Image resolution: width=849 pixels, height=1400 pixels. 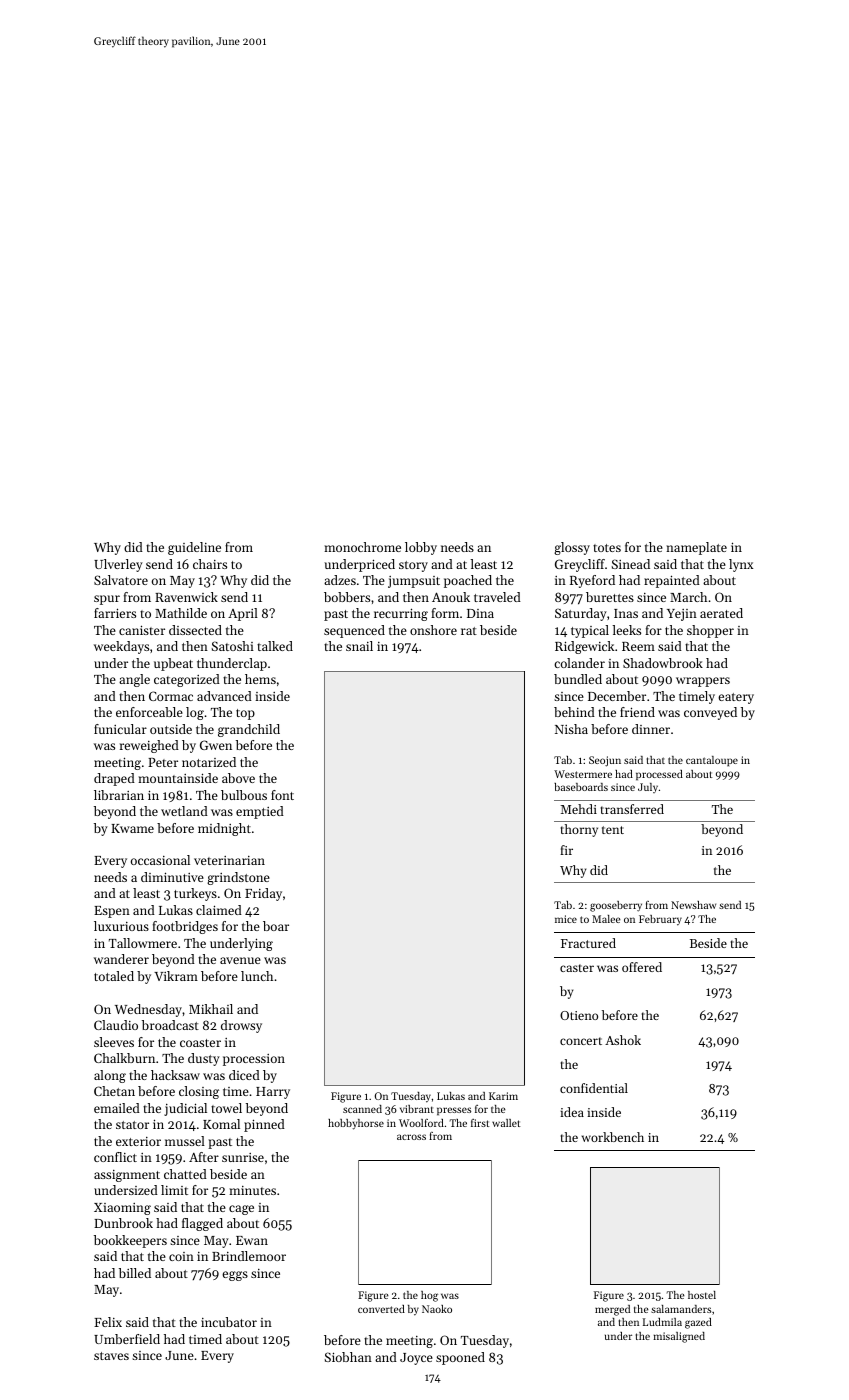 What do you see at coordinates (347, 597) in the screenshot?
I see `bobbers` at bounding box center [347, 597].
